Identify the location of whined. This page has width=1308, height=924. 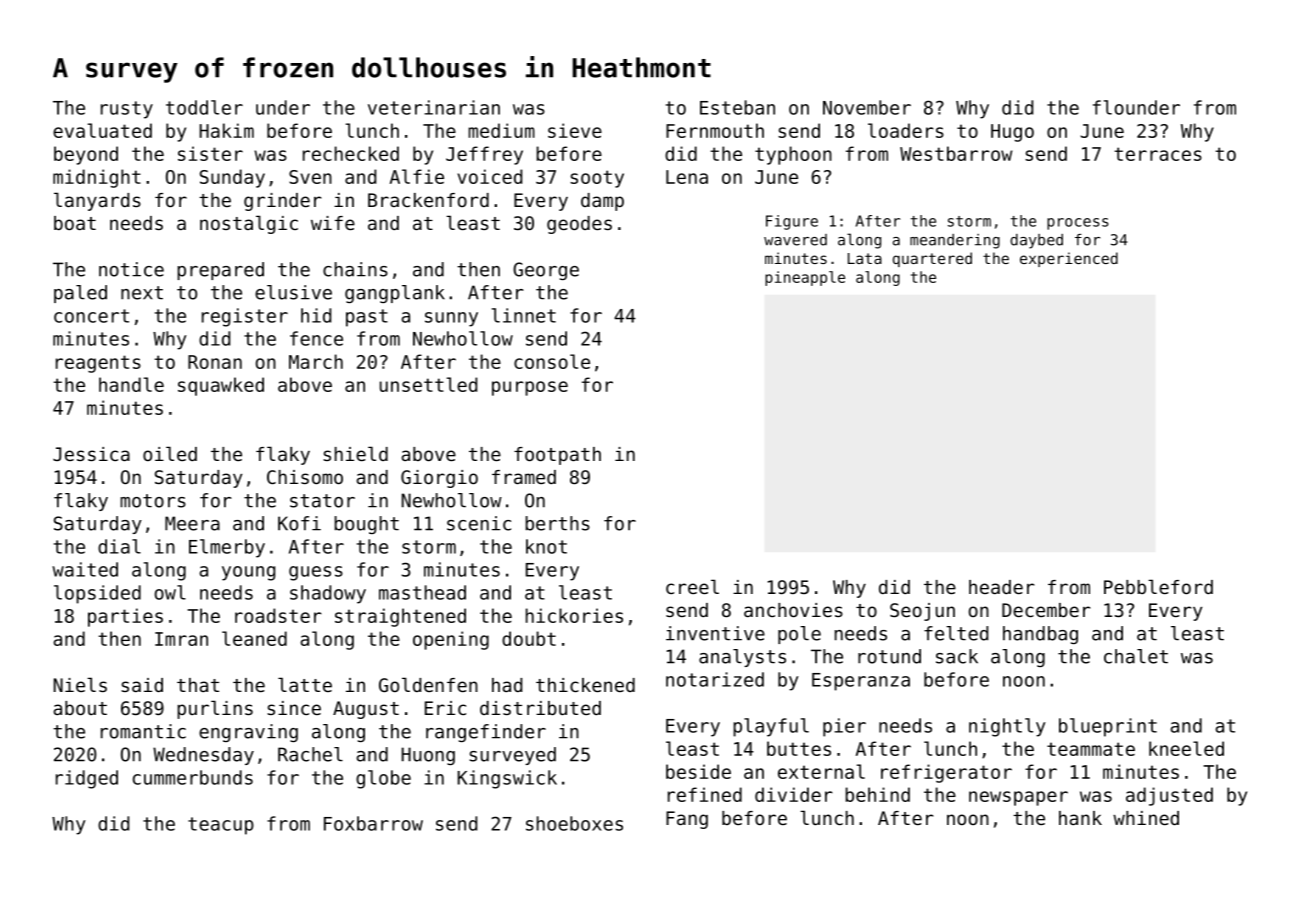
(1146, 818).
